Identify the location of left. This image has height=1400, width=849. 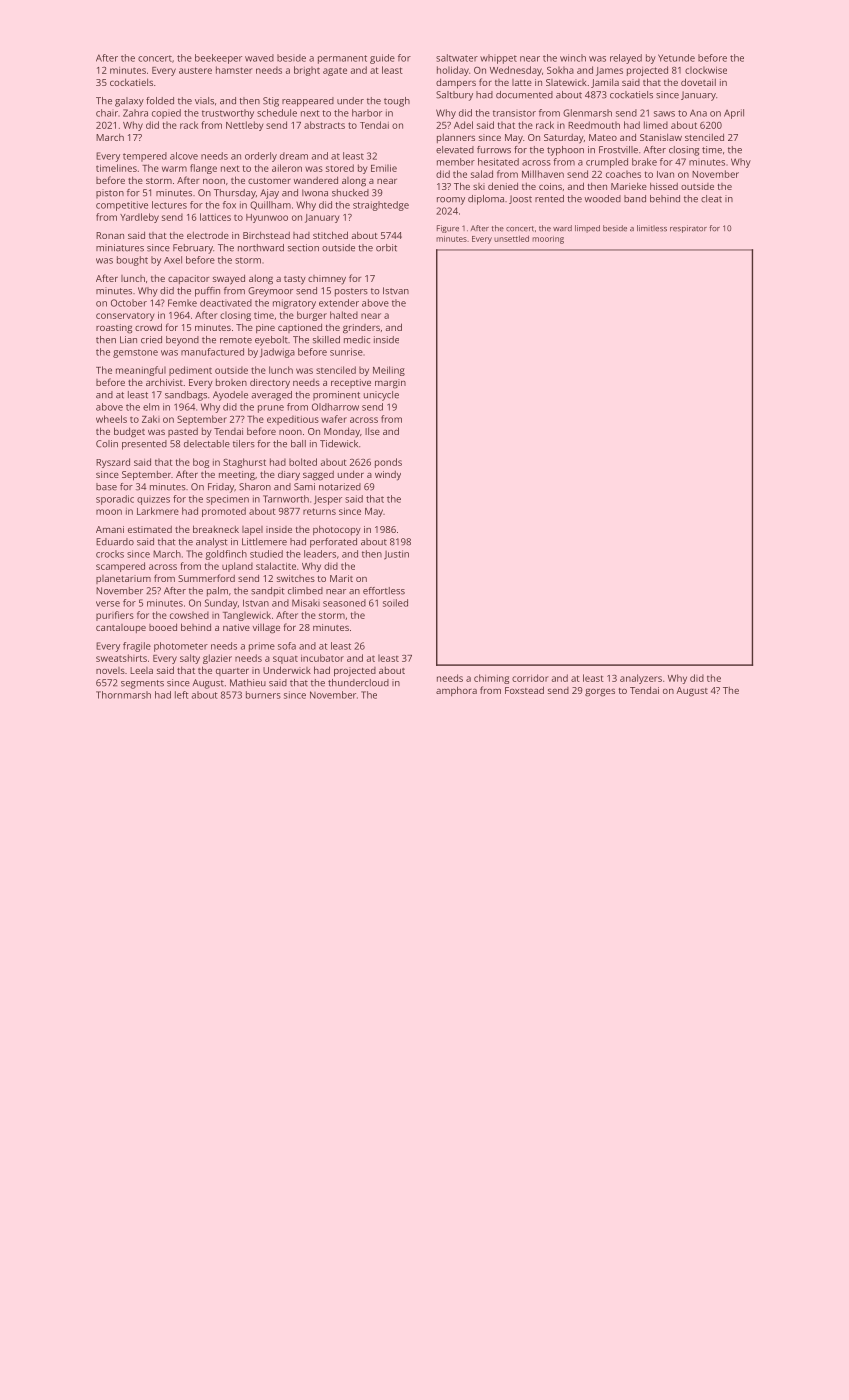
(182, 695).
